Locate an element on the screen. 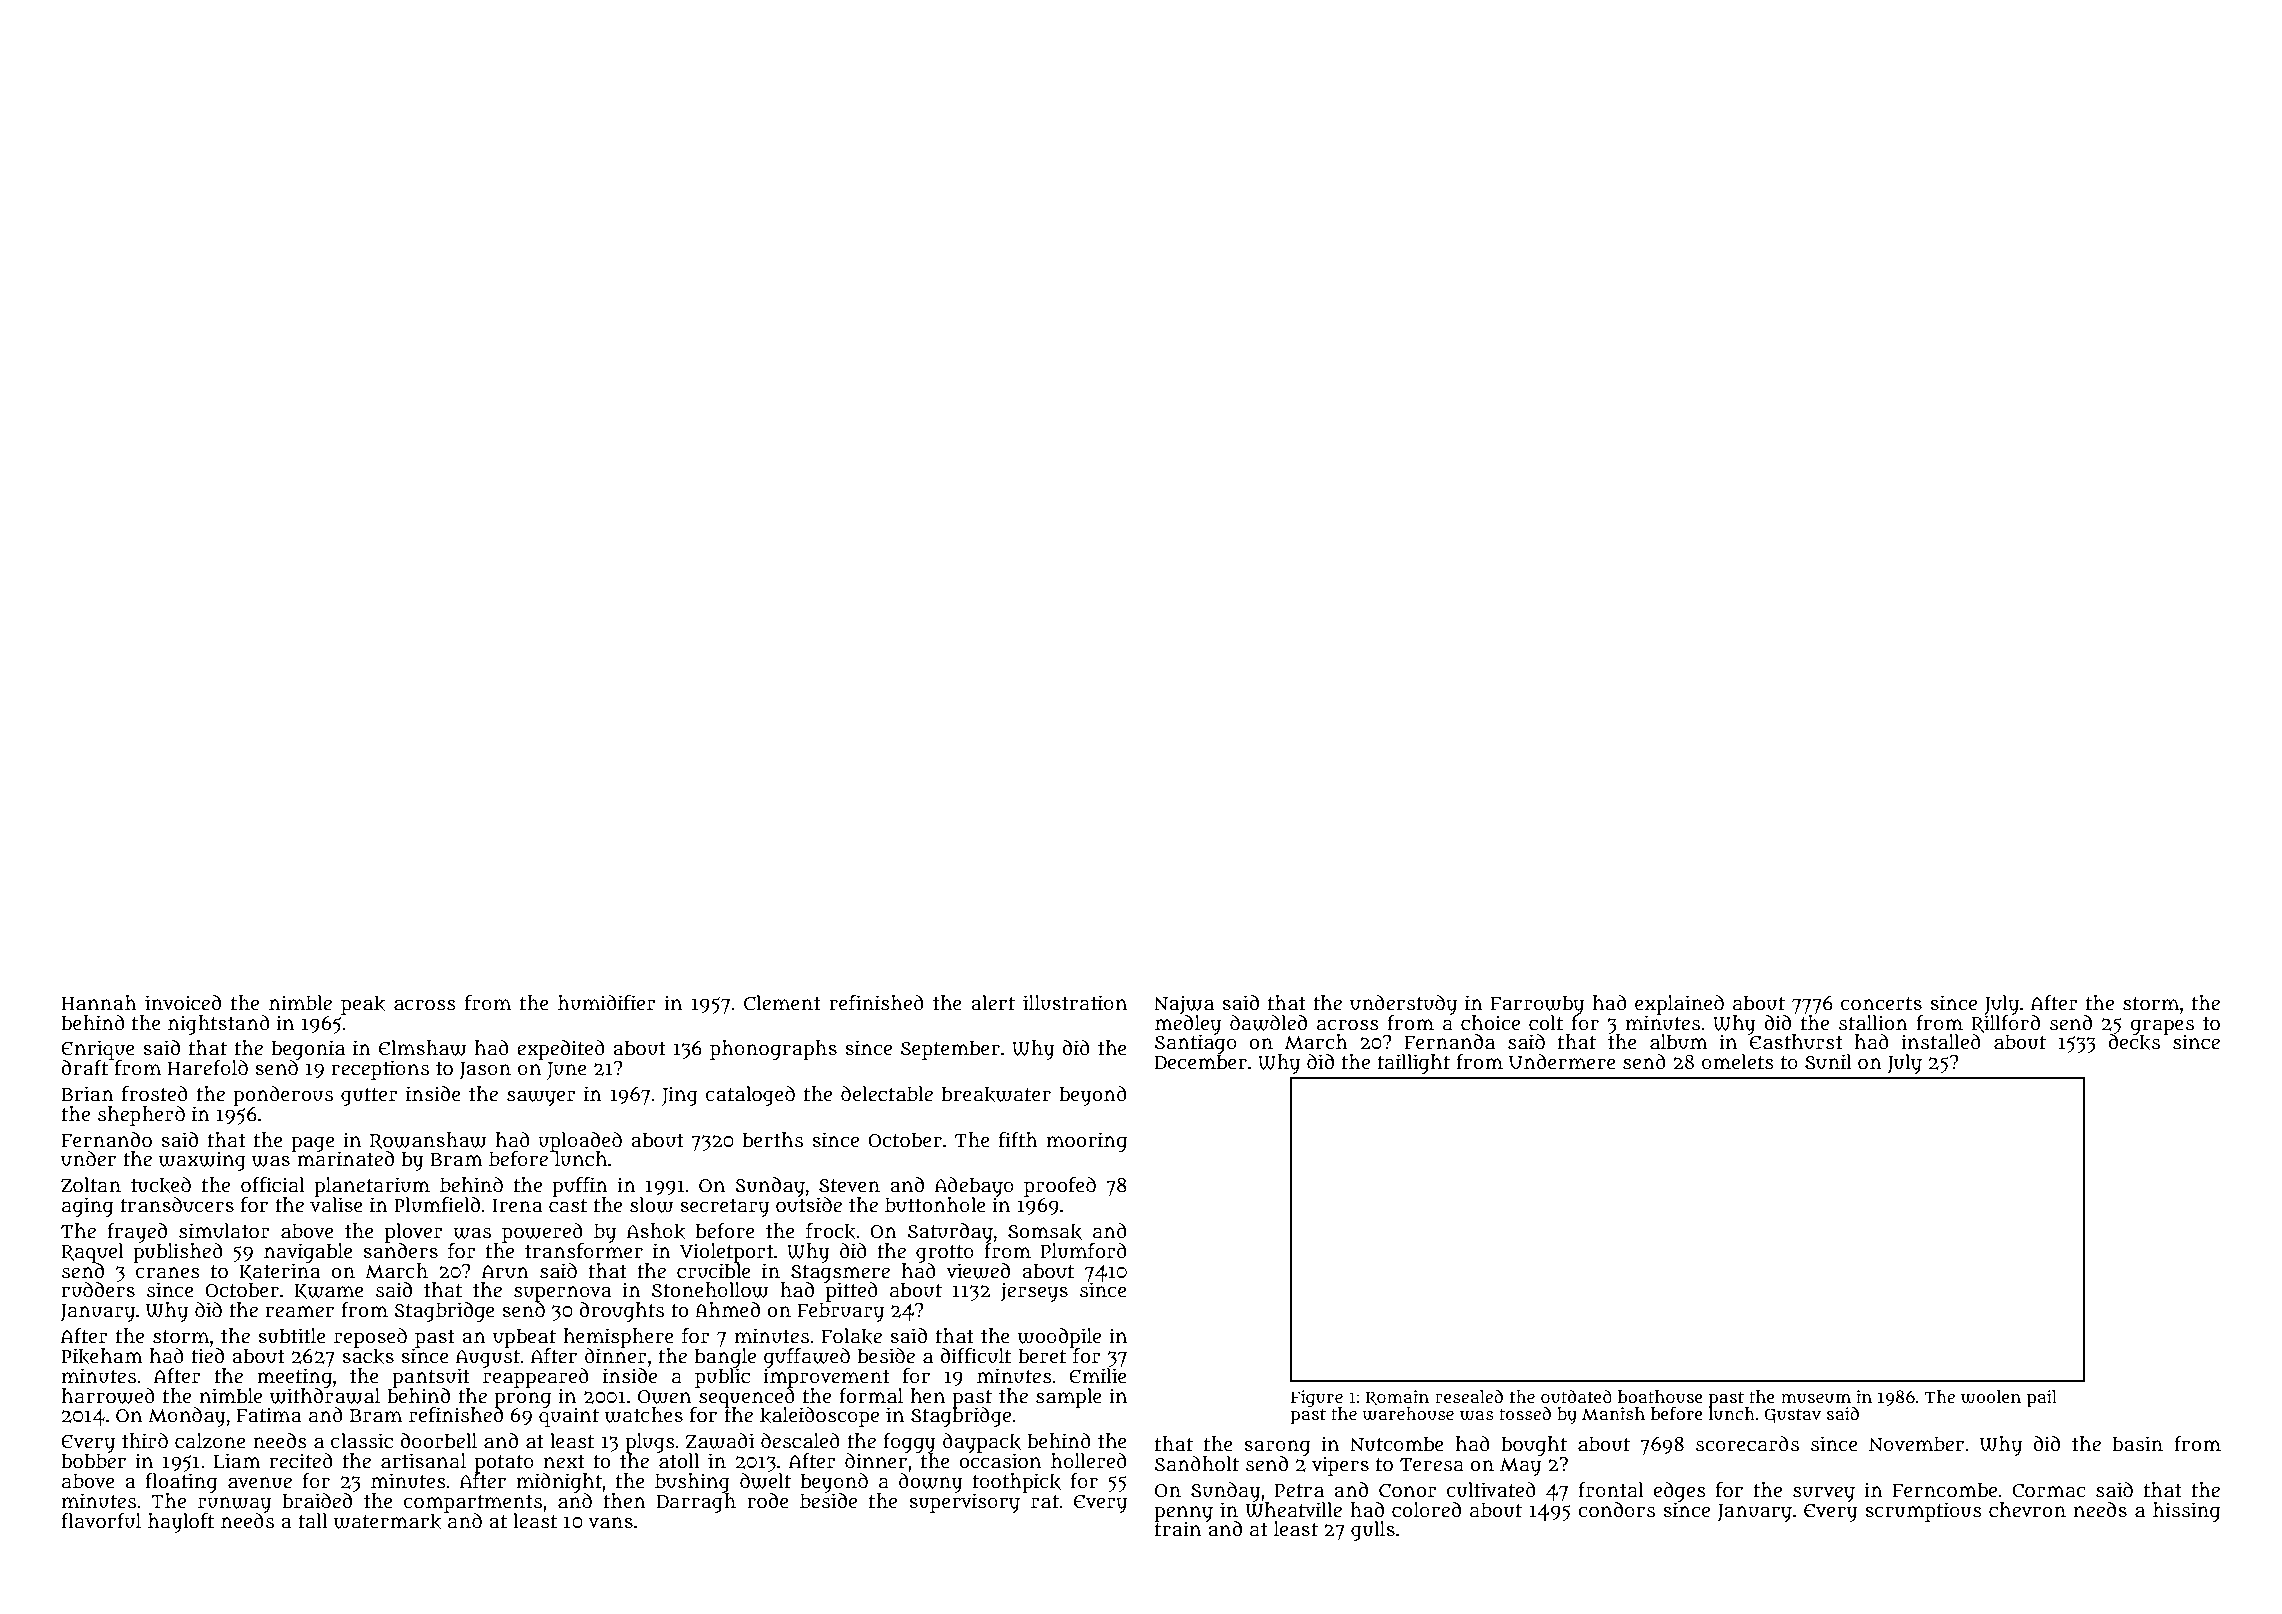 The image size is (2282, 1614). formal is located at coordinates (871, 1396).
